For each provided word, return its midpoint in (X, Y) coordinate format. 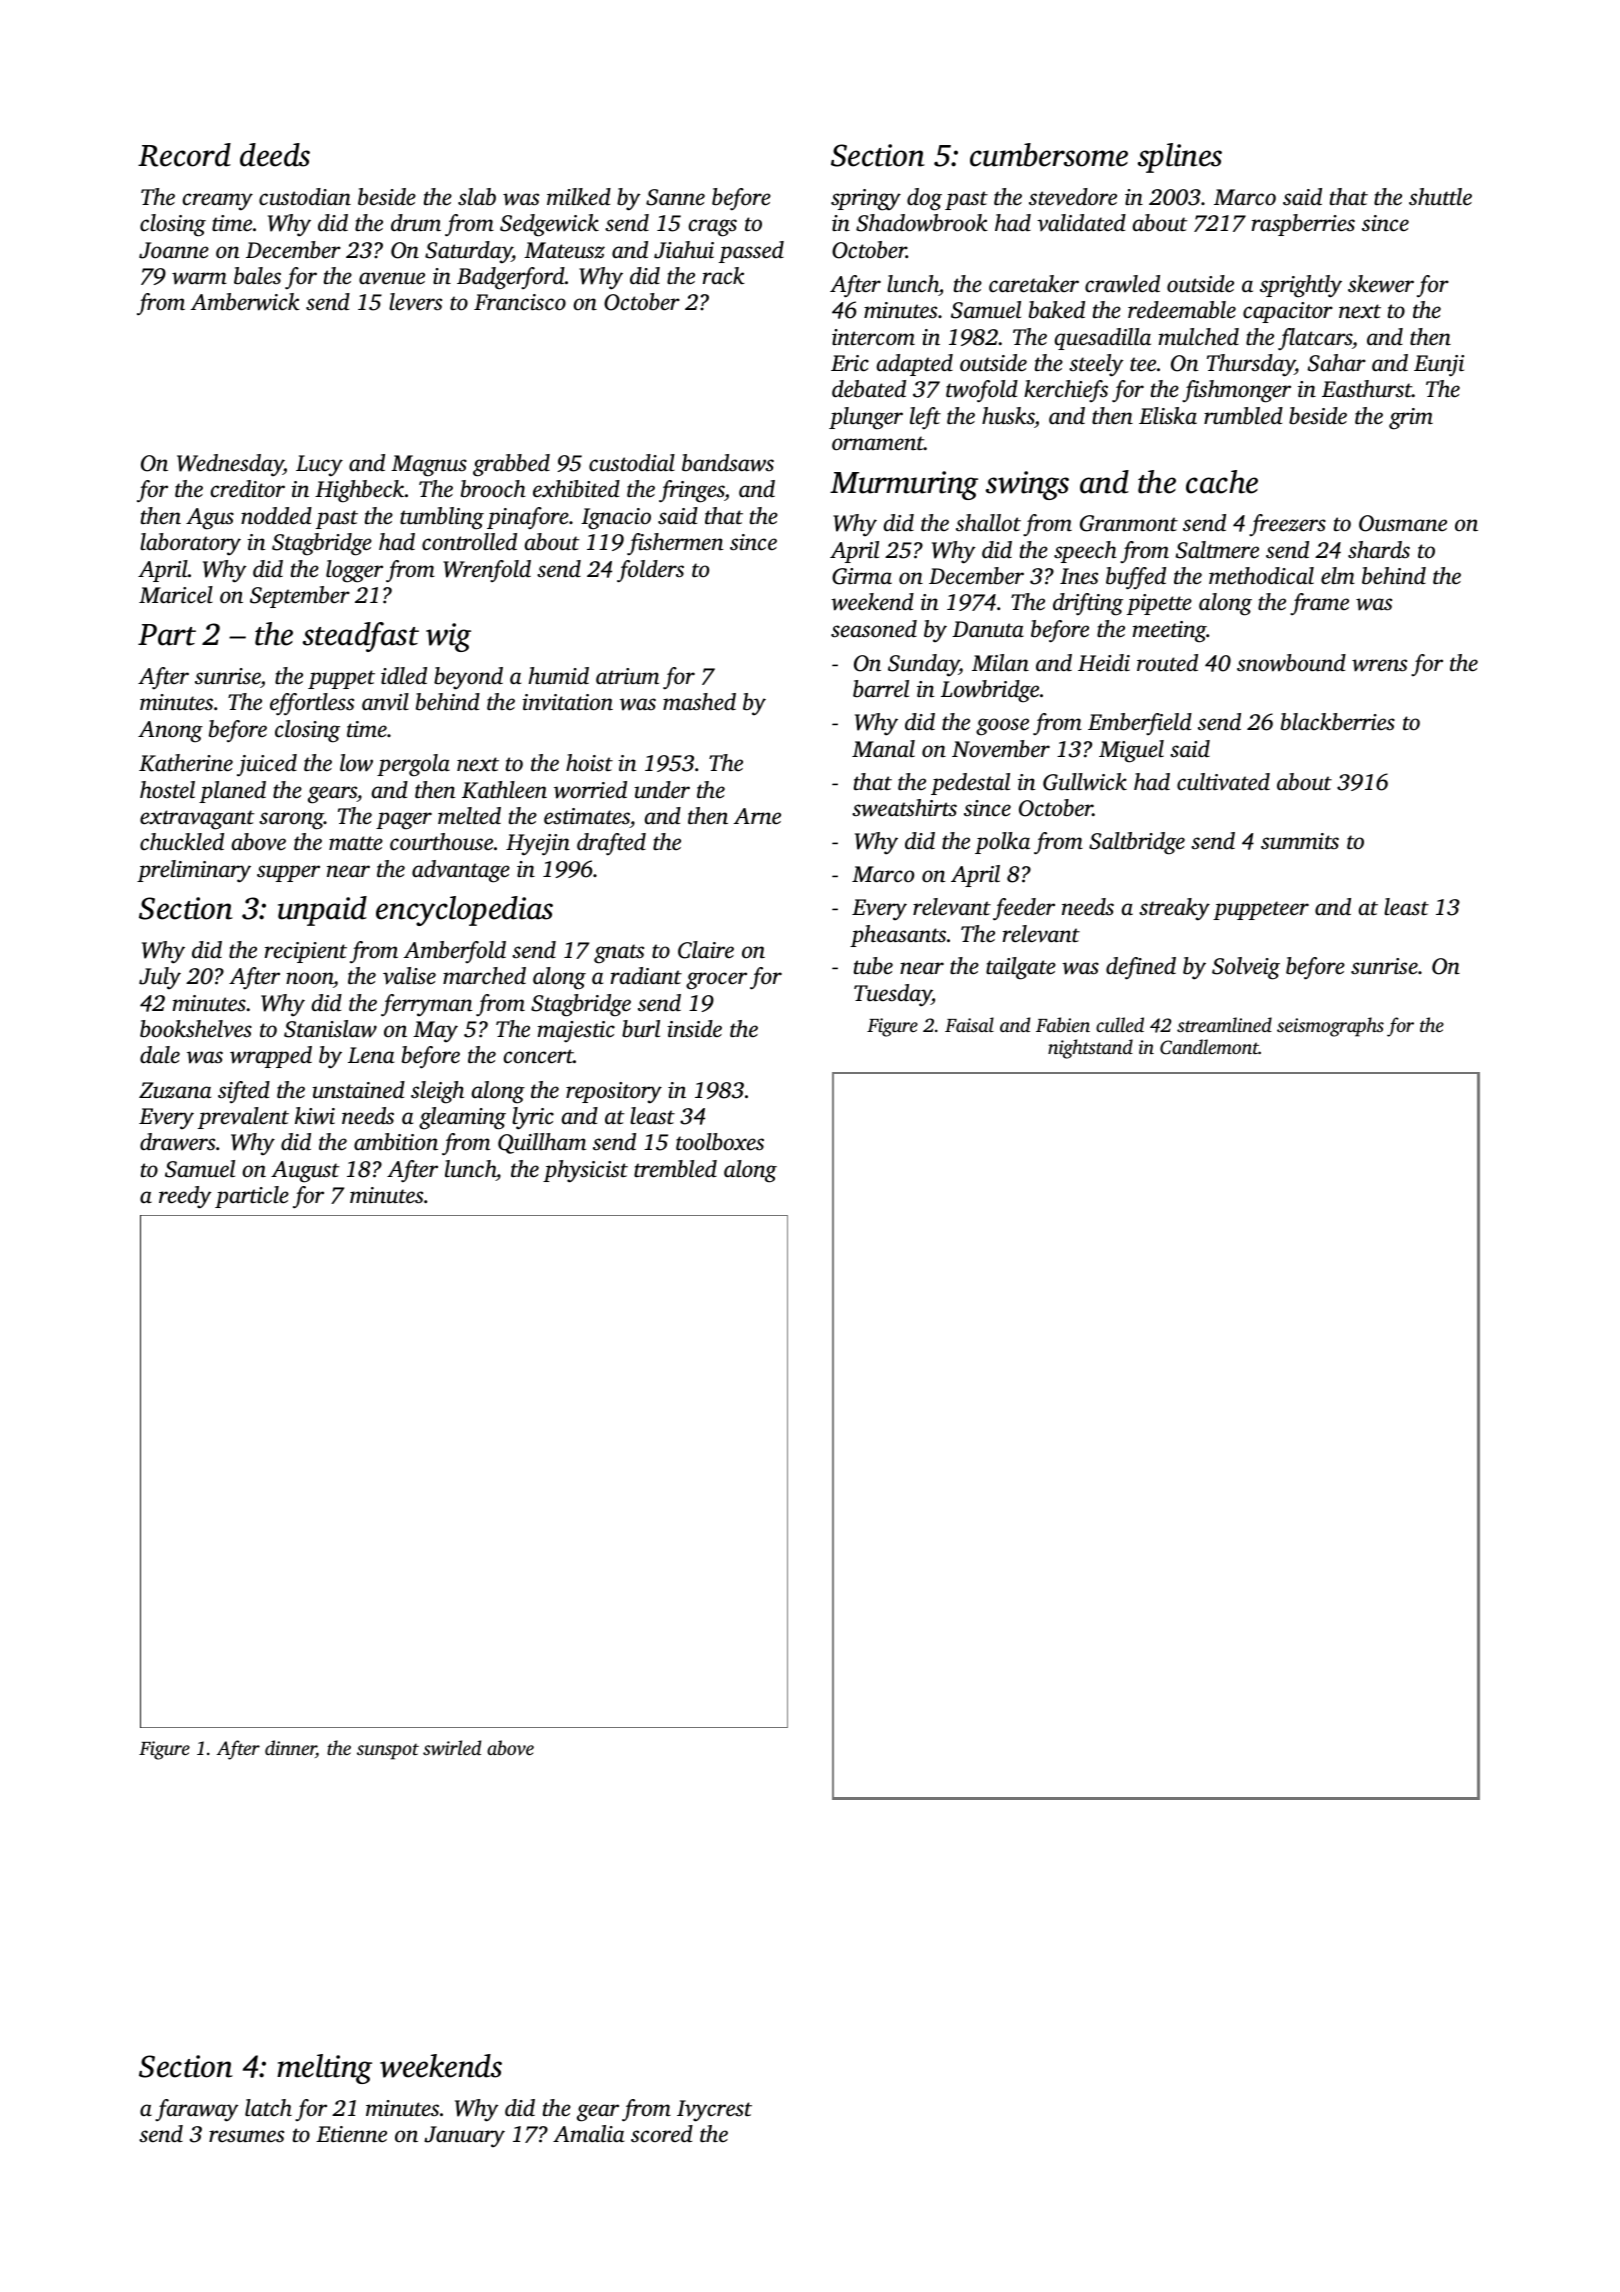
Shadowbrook (922, 223)
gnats (619, 954)
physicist (585, 1171)
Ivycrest (714, 2111)
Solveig (1246, 968)
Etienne (351, 2134)
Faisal (969, 1024)
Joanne (174, 250)
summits (1300, 841)
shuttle (1440, 197)
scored (662, 2134)
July (160, 978)
